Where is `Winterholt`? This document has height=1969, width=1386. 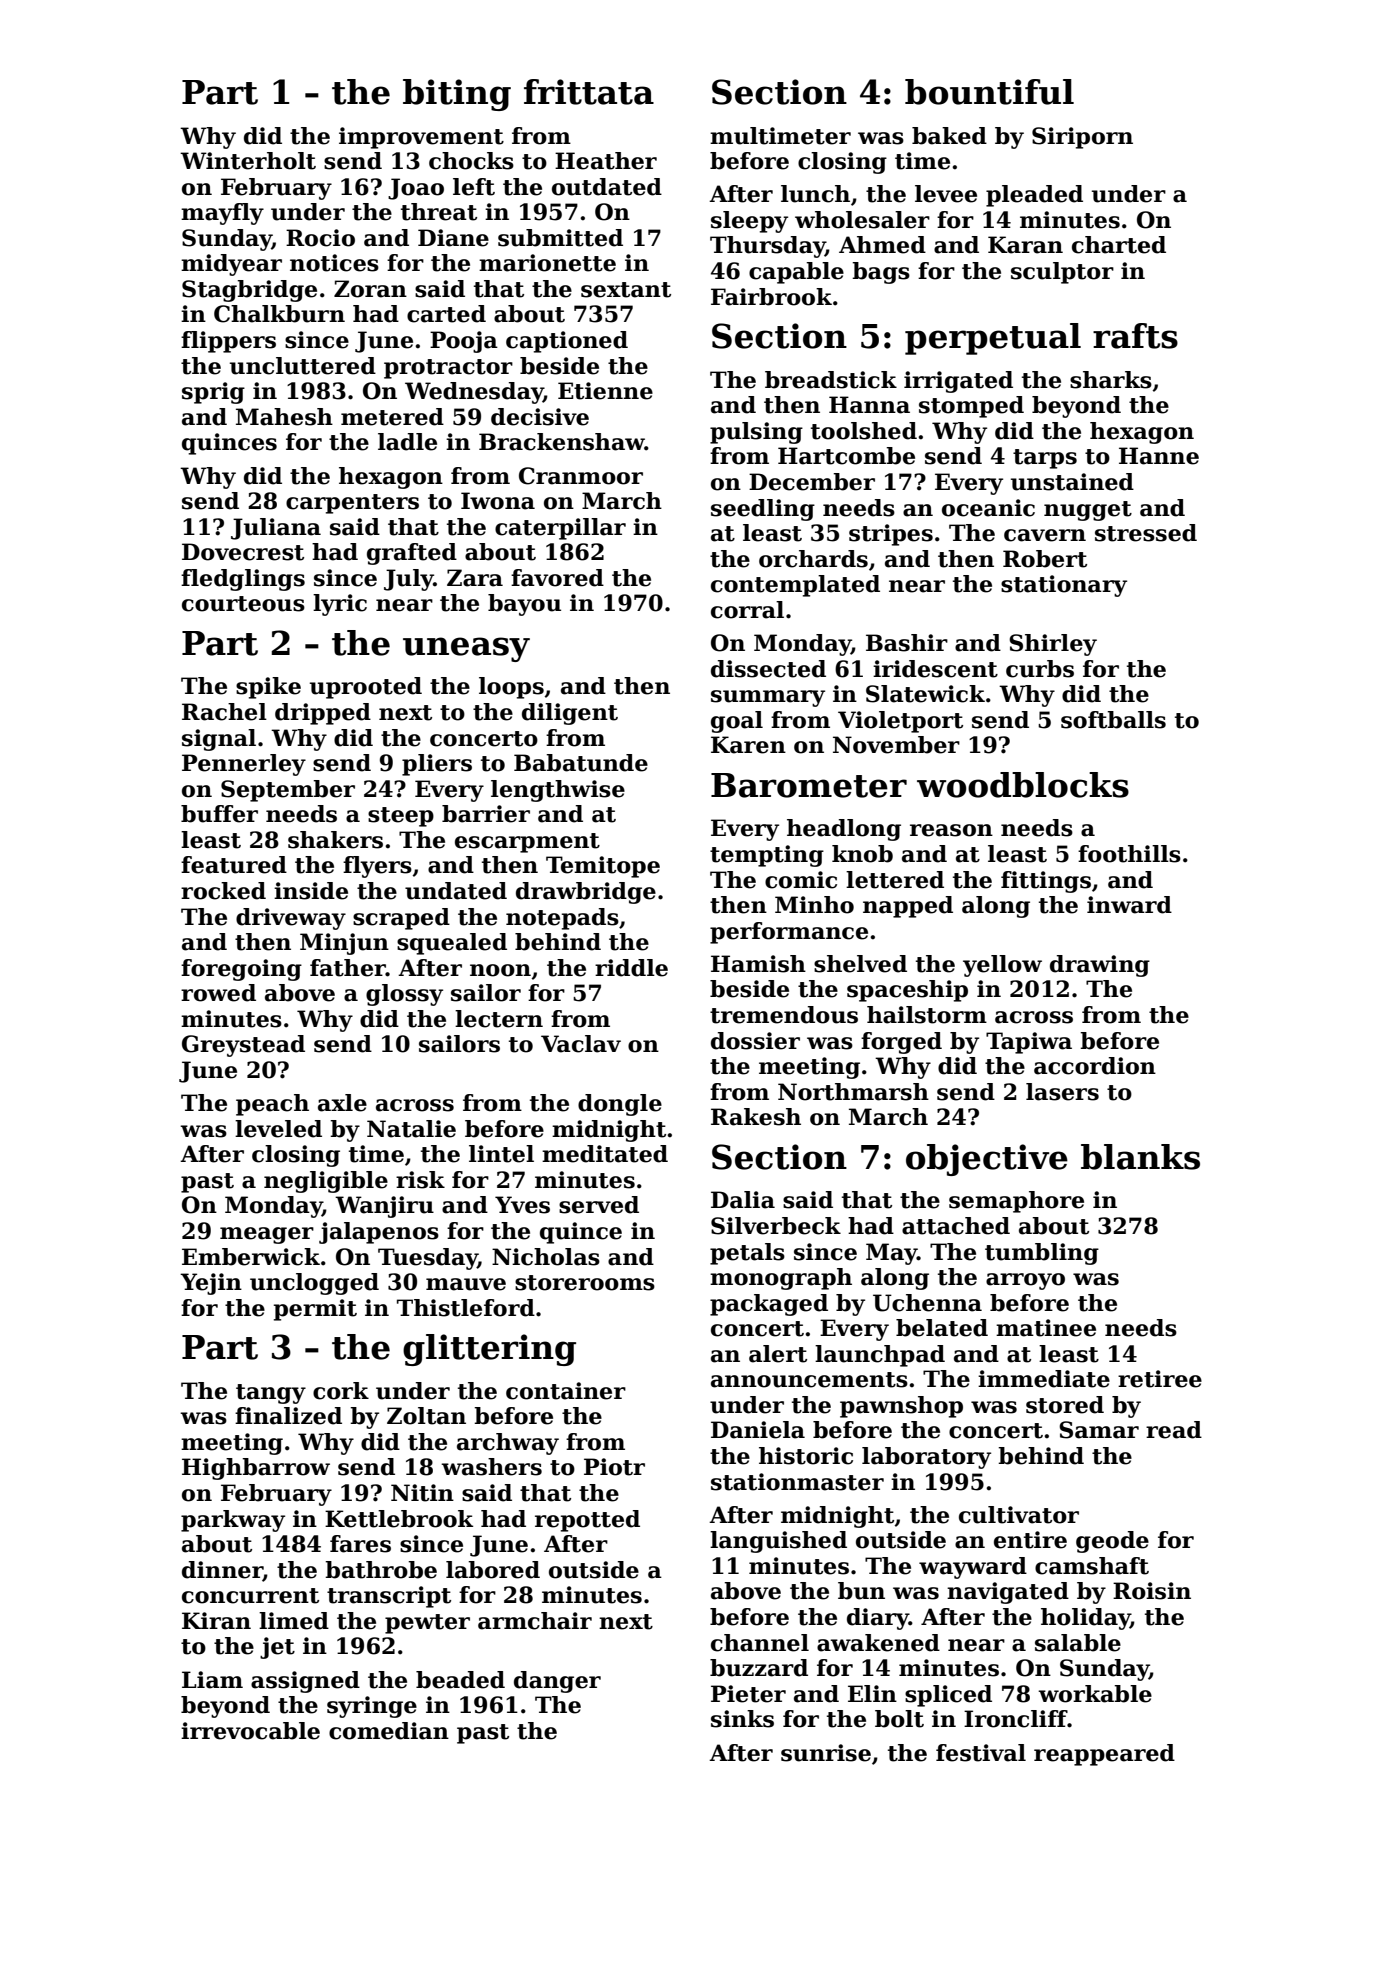 Winterholt is located at coordinates (248, 161).
